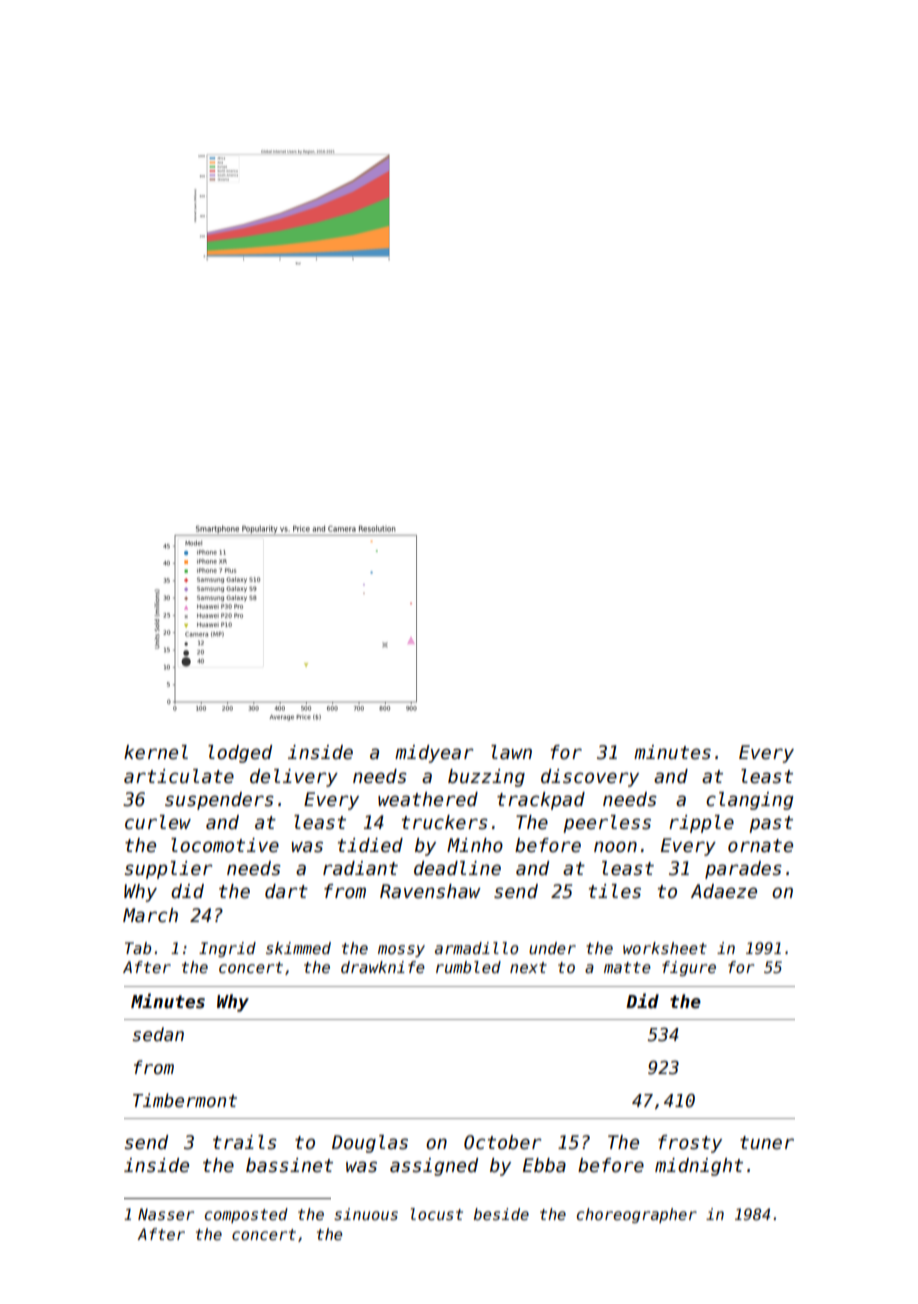 The height and width of the image is (1304, 918). Describe the element at coordinates (168, 870) in the image. I see `supplier` at that location.
